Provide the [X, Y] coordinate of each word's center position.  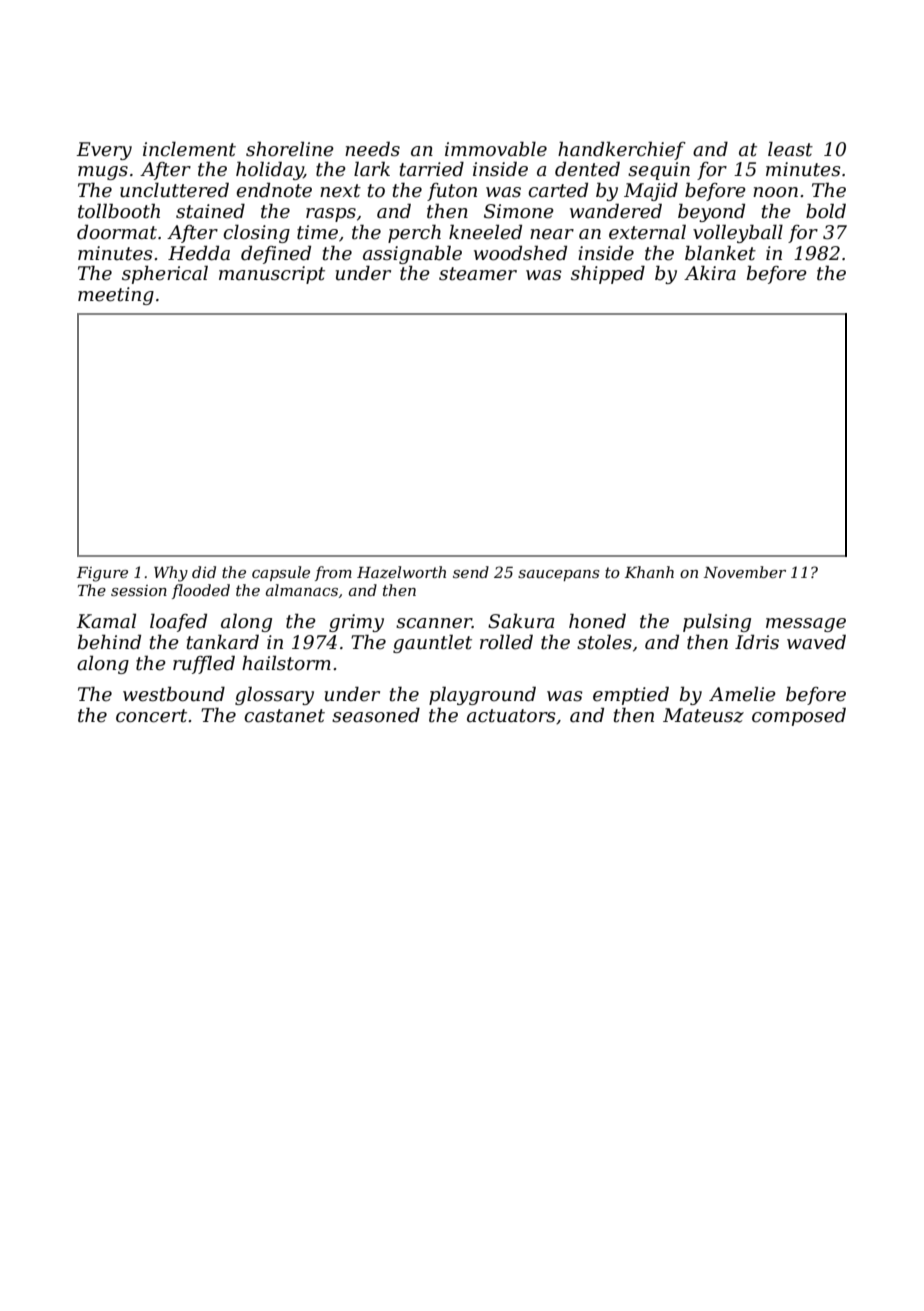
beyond [711, 212]
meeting [116, 296]
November [744, 572]
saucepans [559, 575]
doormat [117, 232]
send [471, 572]
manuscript [272, 275]
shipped [608, 274]
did [204, 572]
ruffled [204, 664]
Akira [710, 273]
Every [104, 151]
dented [587, 169]
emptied [631, 695]
